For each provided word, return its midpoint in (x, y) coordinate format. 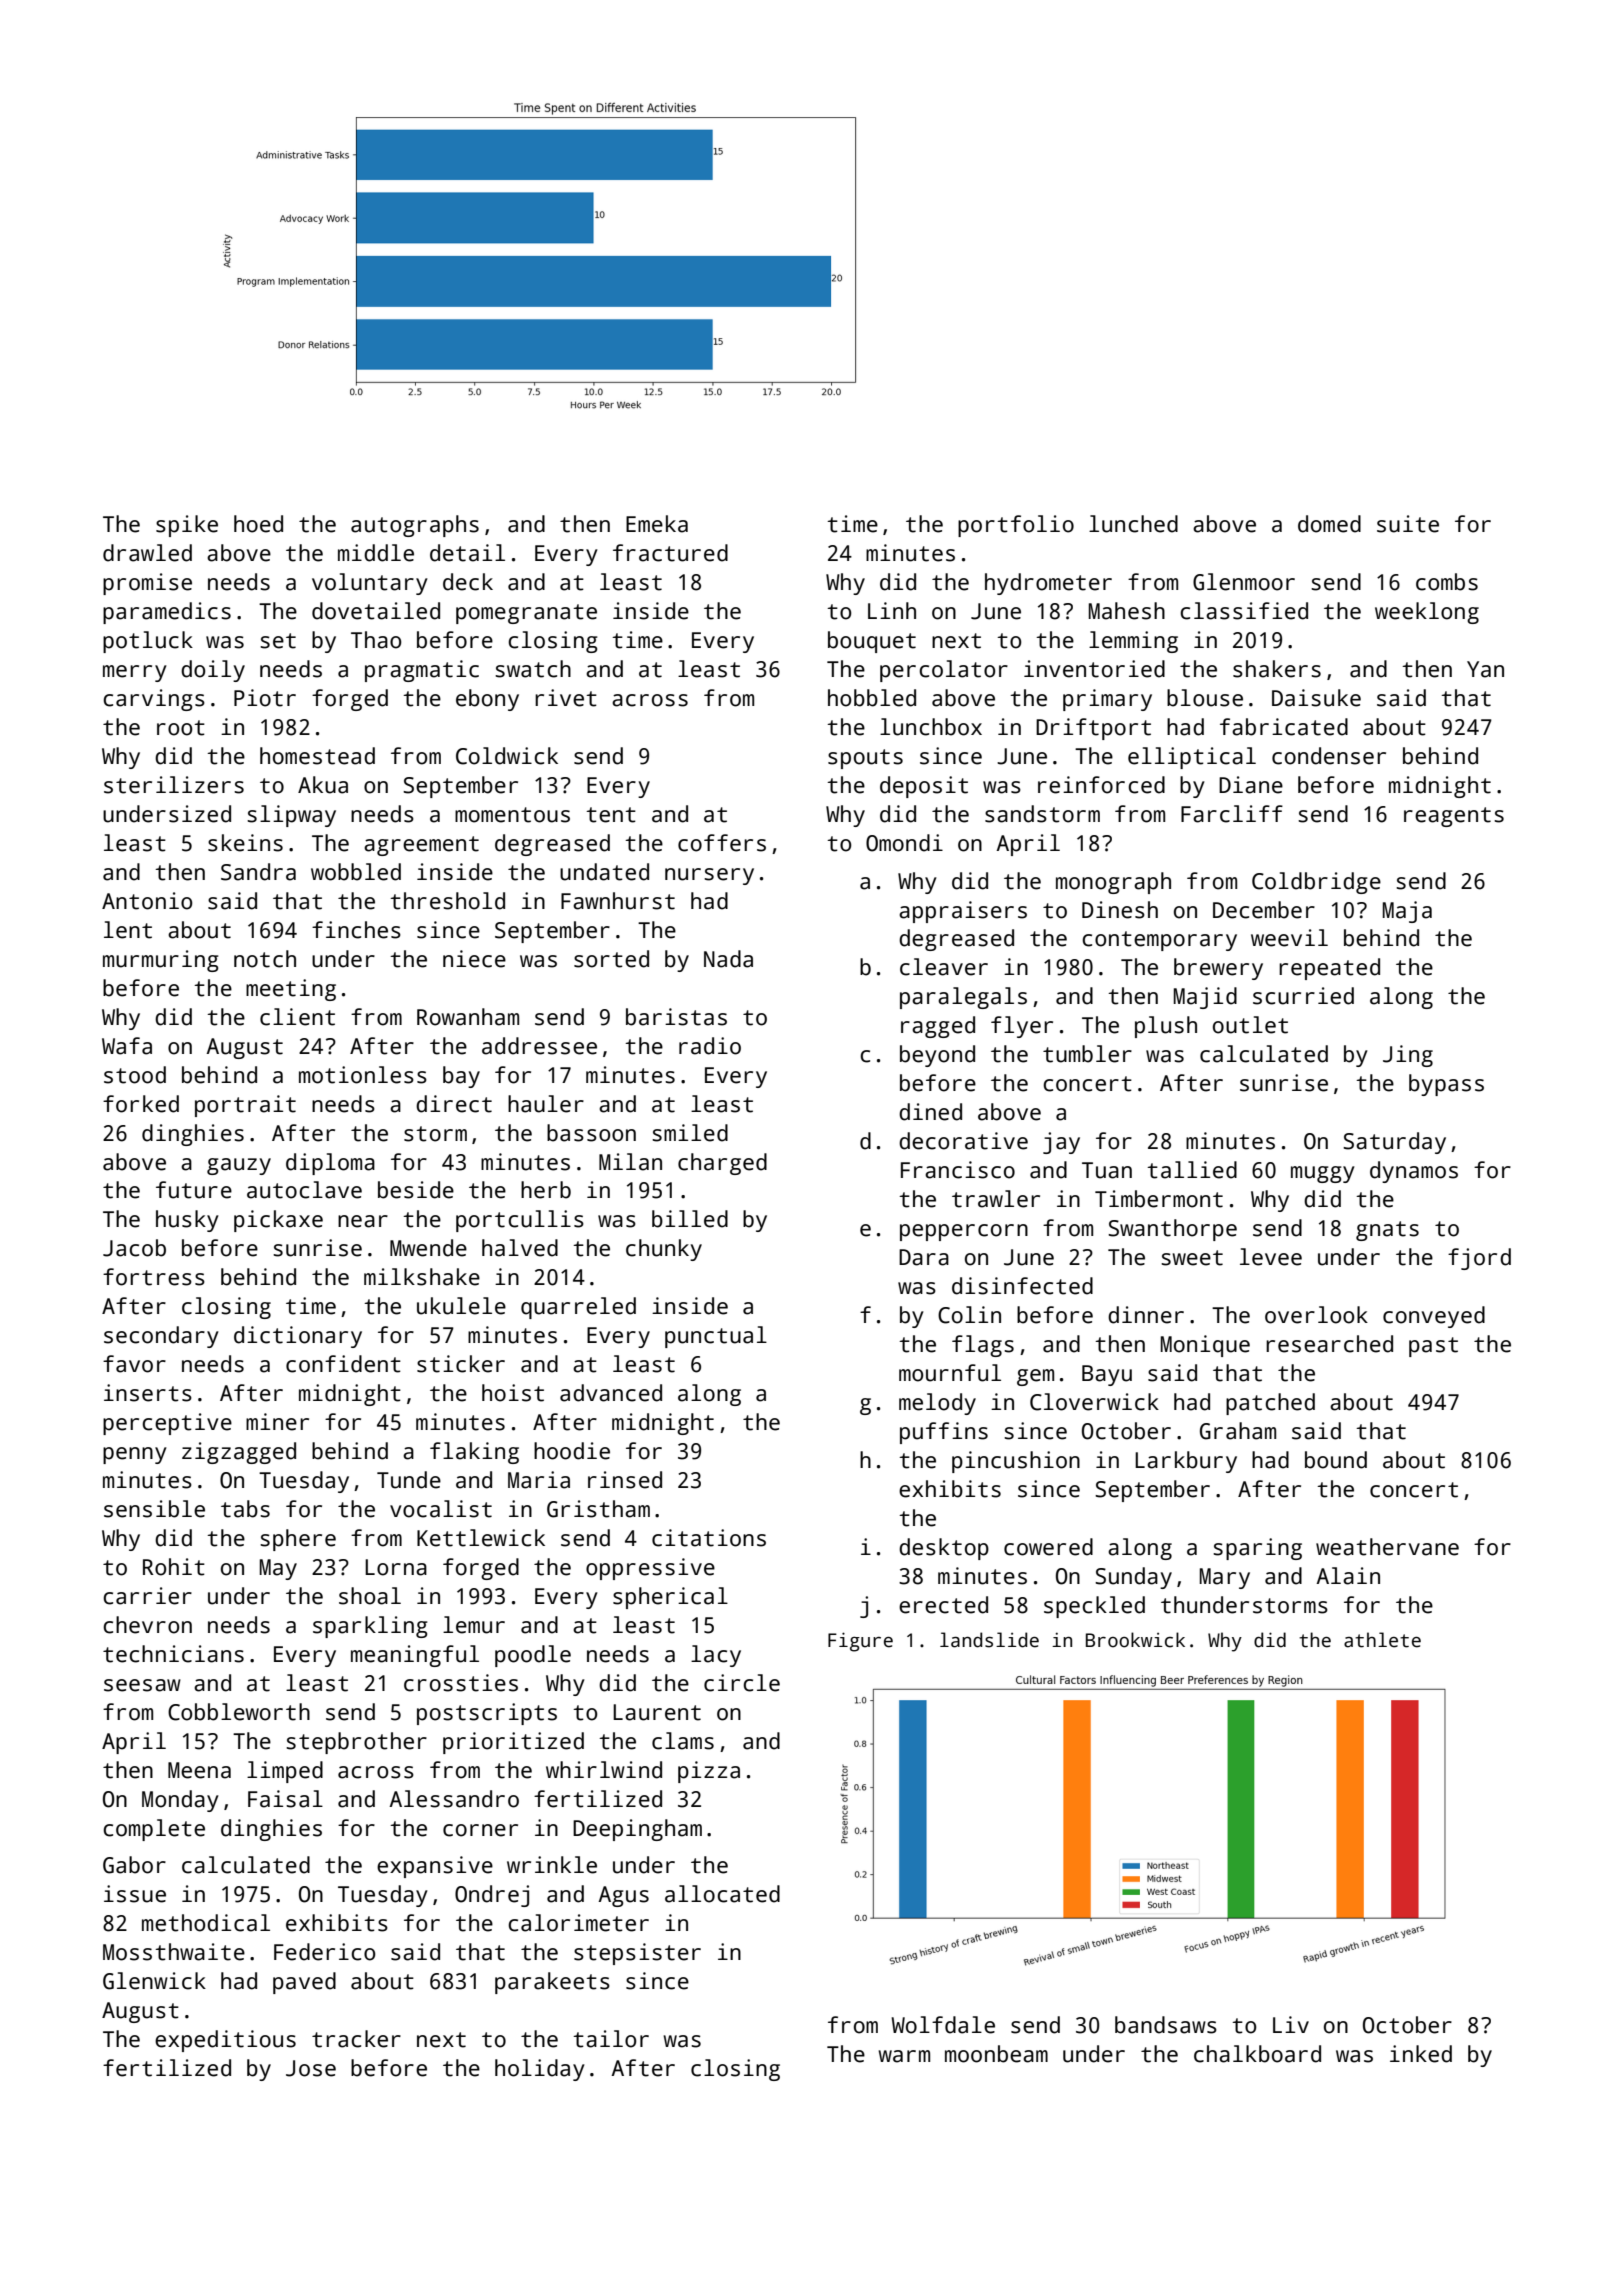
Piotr (265, 698)
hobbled (872, 698)
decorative (963, 1141)
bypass (1446, 1085)
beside (416, 1190)
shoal (370, 1596)
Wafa (127, 1046)
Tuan (1107, 1170)
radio (710, 1046)
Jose (311, 2068)
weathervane (1387, 1547)
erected (943, 1605)
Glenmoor (1244, 582)
